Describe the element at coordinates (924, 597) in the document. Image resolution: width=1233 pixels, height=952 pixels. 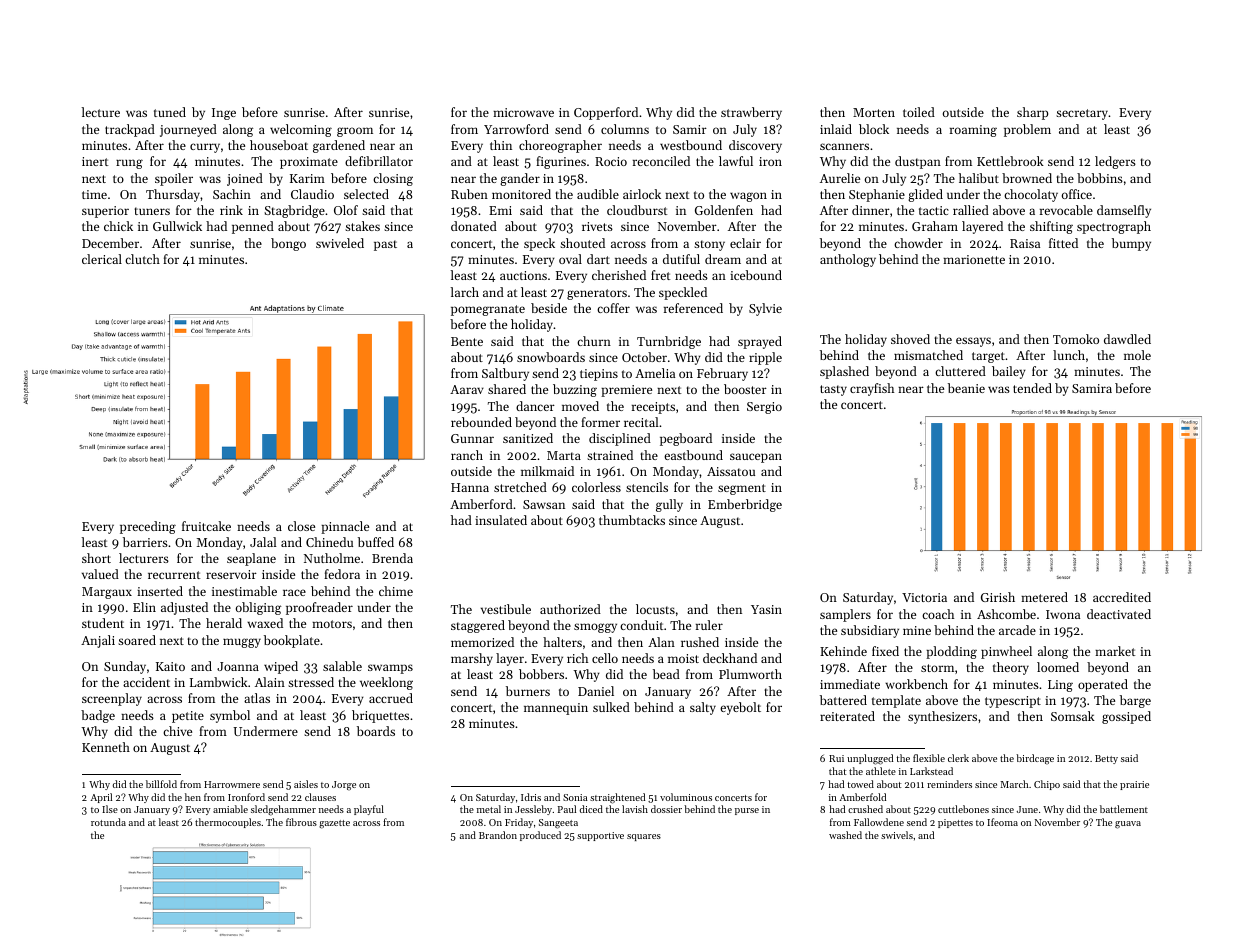
I see `Victoria` at that location.
